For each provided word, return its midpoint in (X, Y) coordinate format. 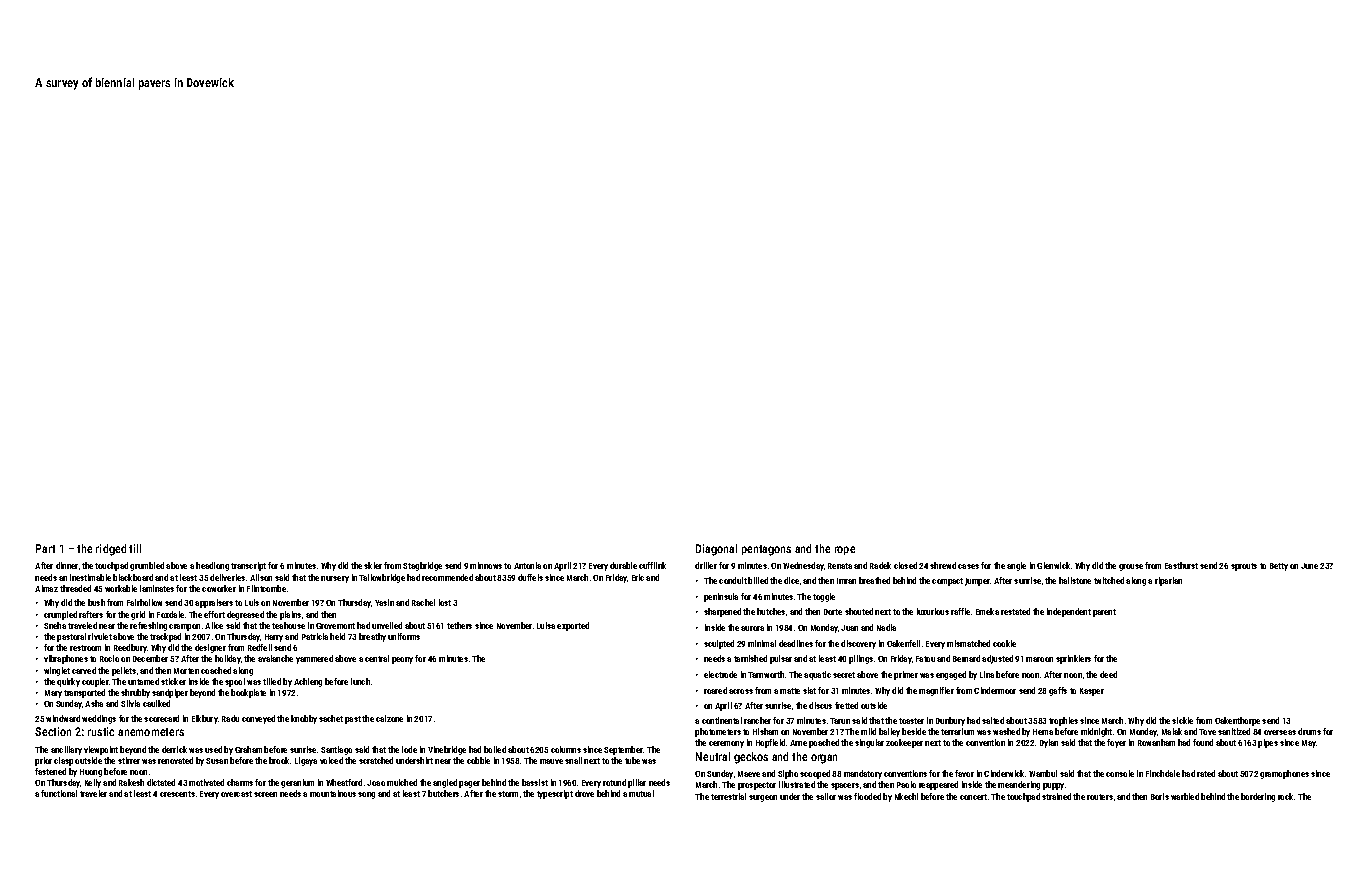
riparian (1168, 581)
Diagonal (716, 550)
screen (265, 794)
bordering (1258, 797)
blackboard (133, 577)
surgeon (763, 798)
